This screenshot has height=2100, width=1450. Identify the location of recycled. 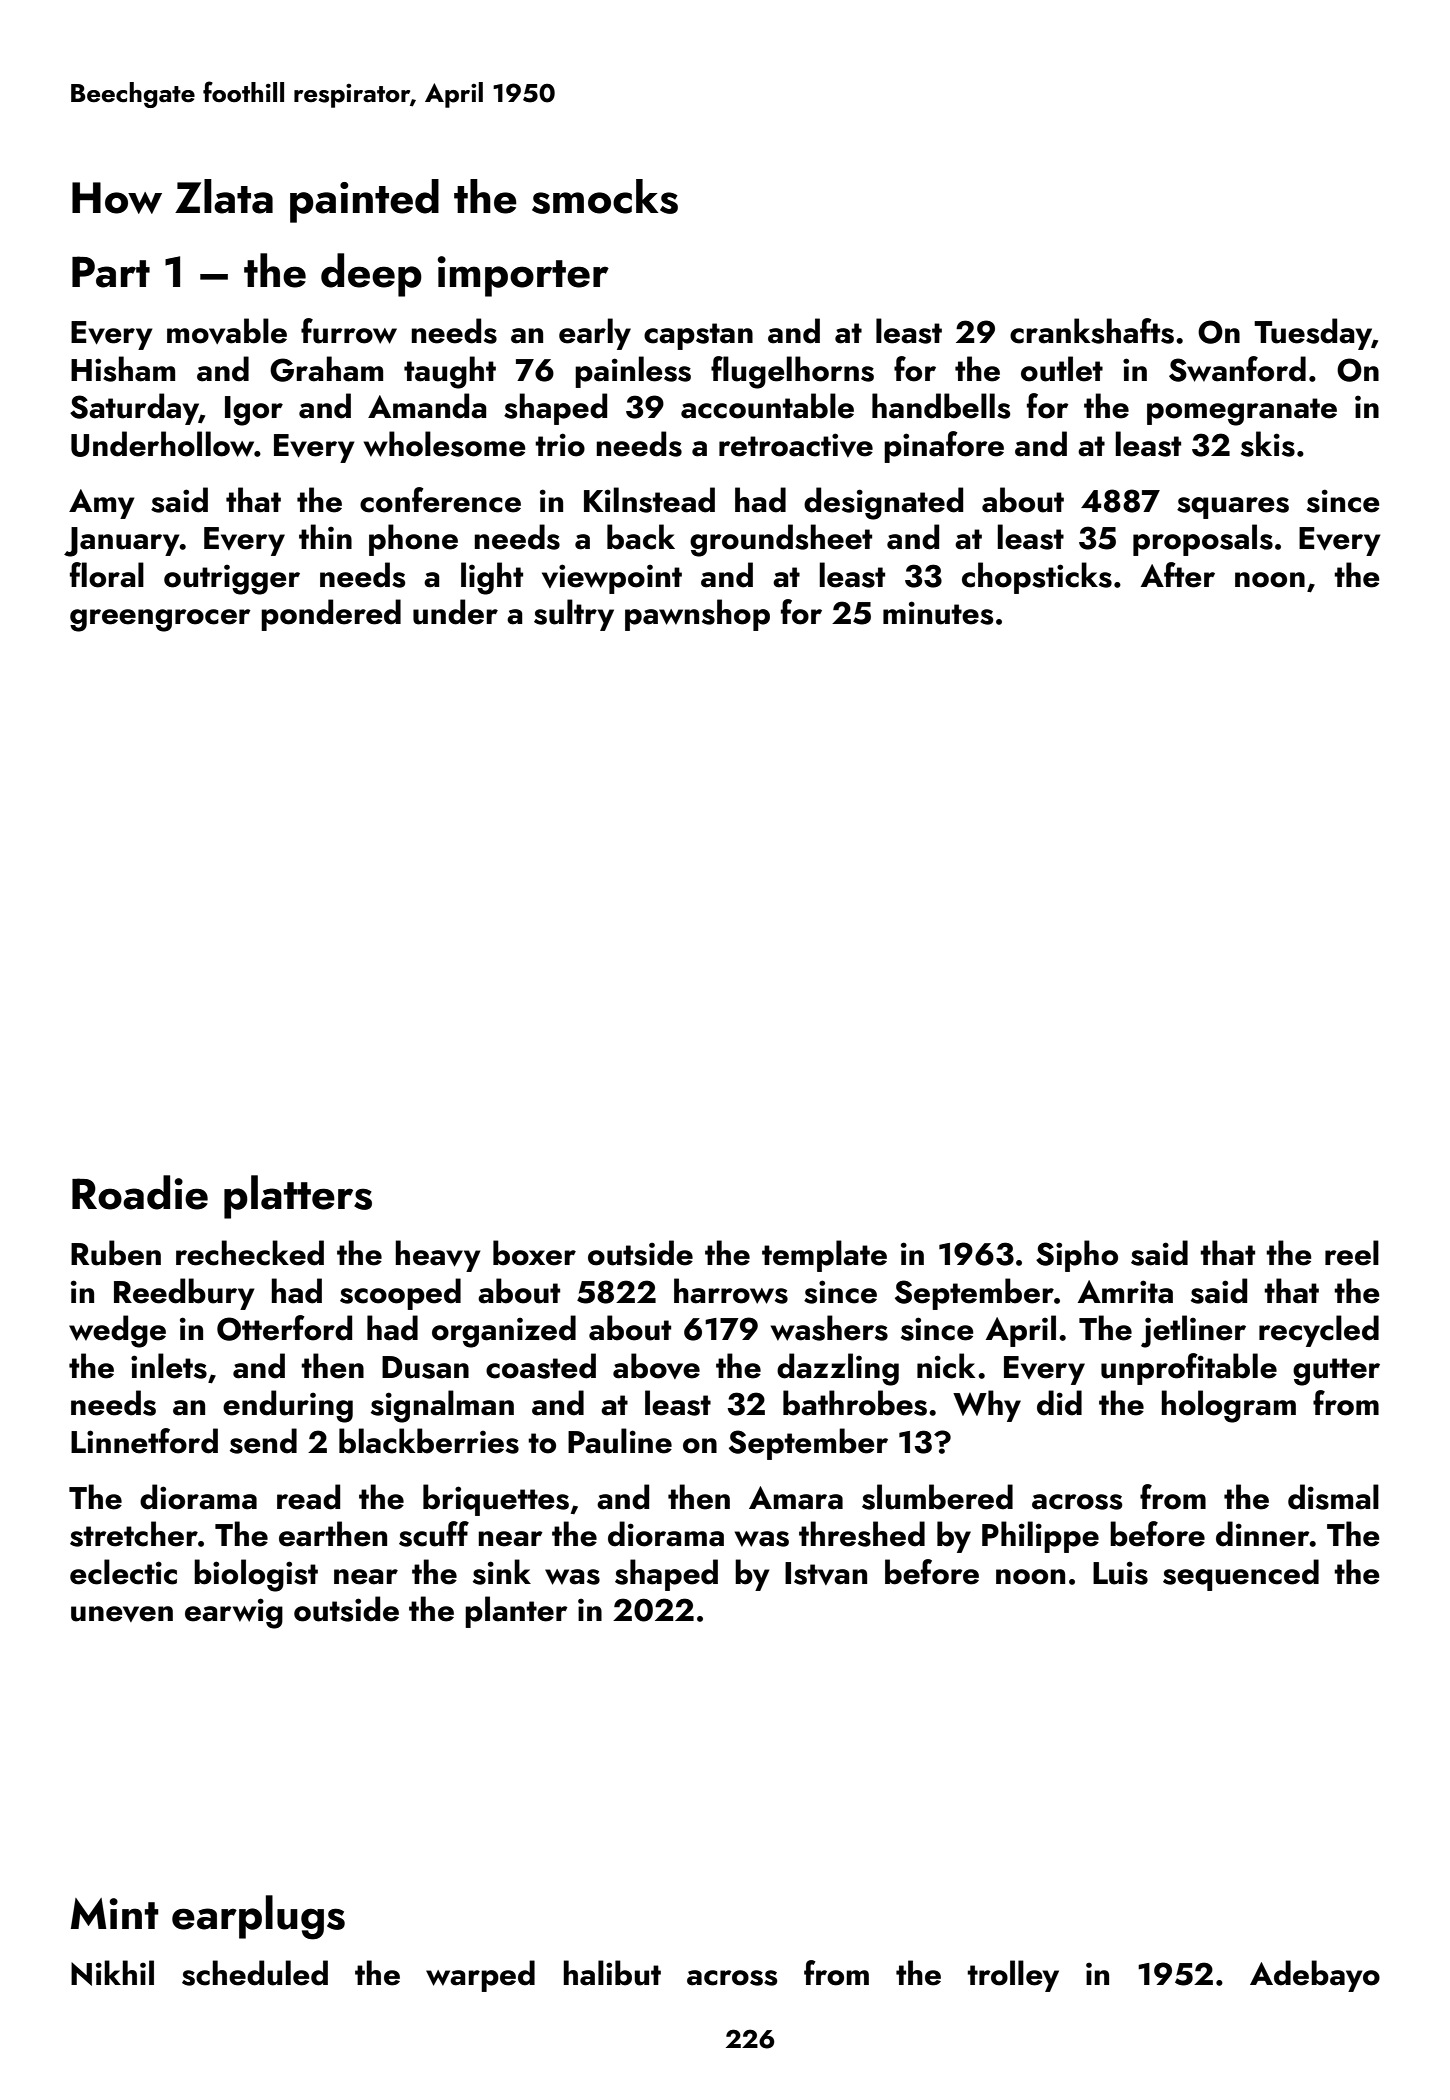
(1319, 1331).
